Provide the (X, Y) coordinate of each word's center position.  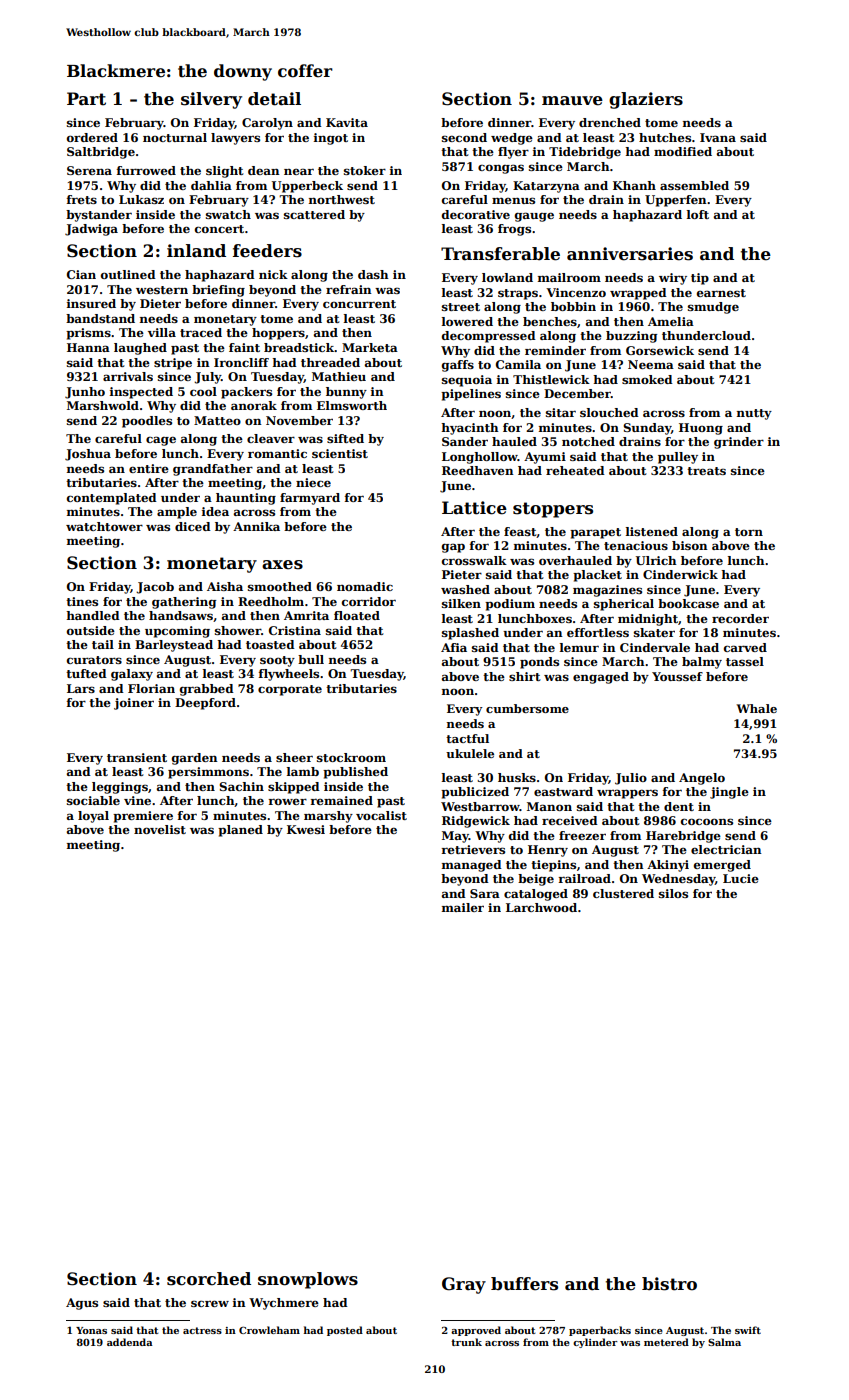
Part (86, 99)
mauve (572, 101)
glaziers (646, 100)
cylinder (595, 1343)
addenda (130, 1342)
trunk (466, 1342)
